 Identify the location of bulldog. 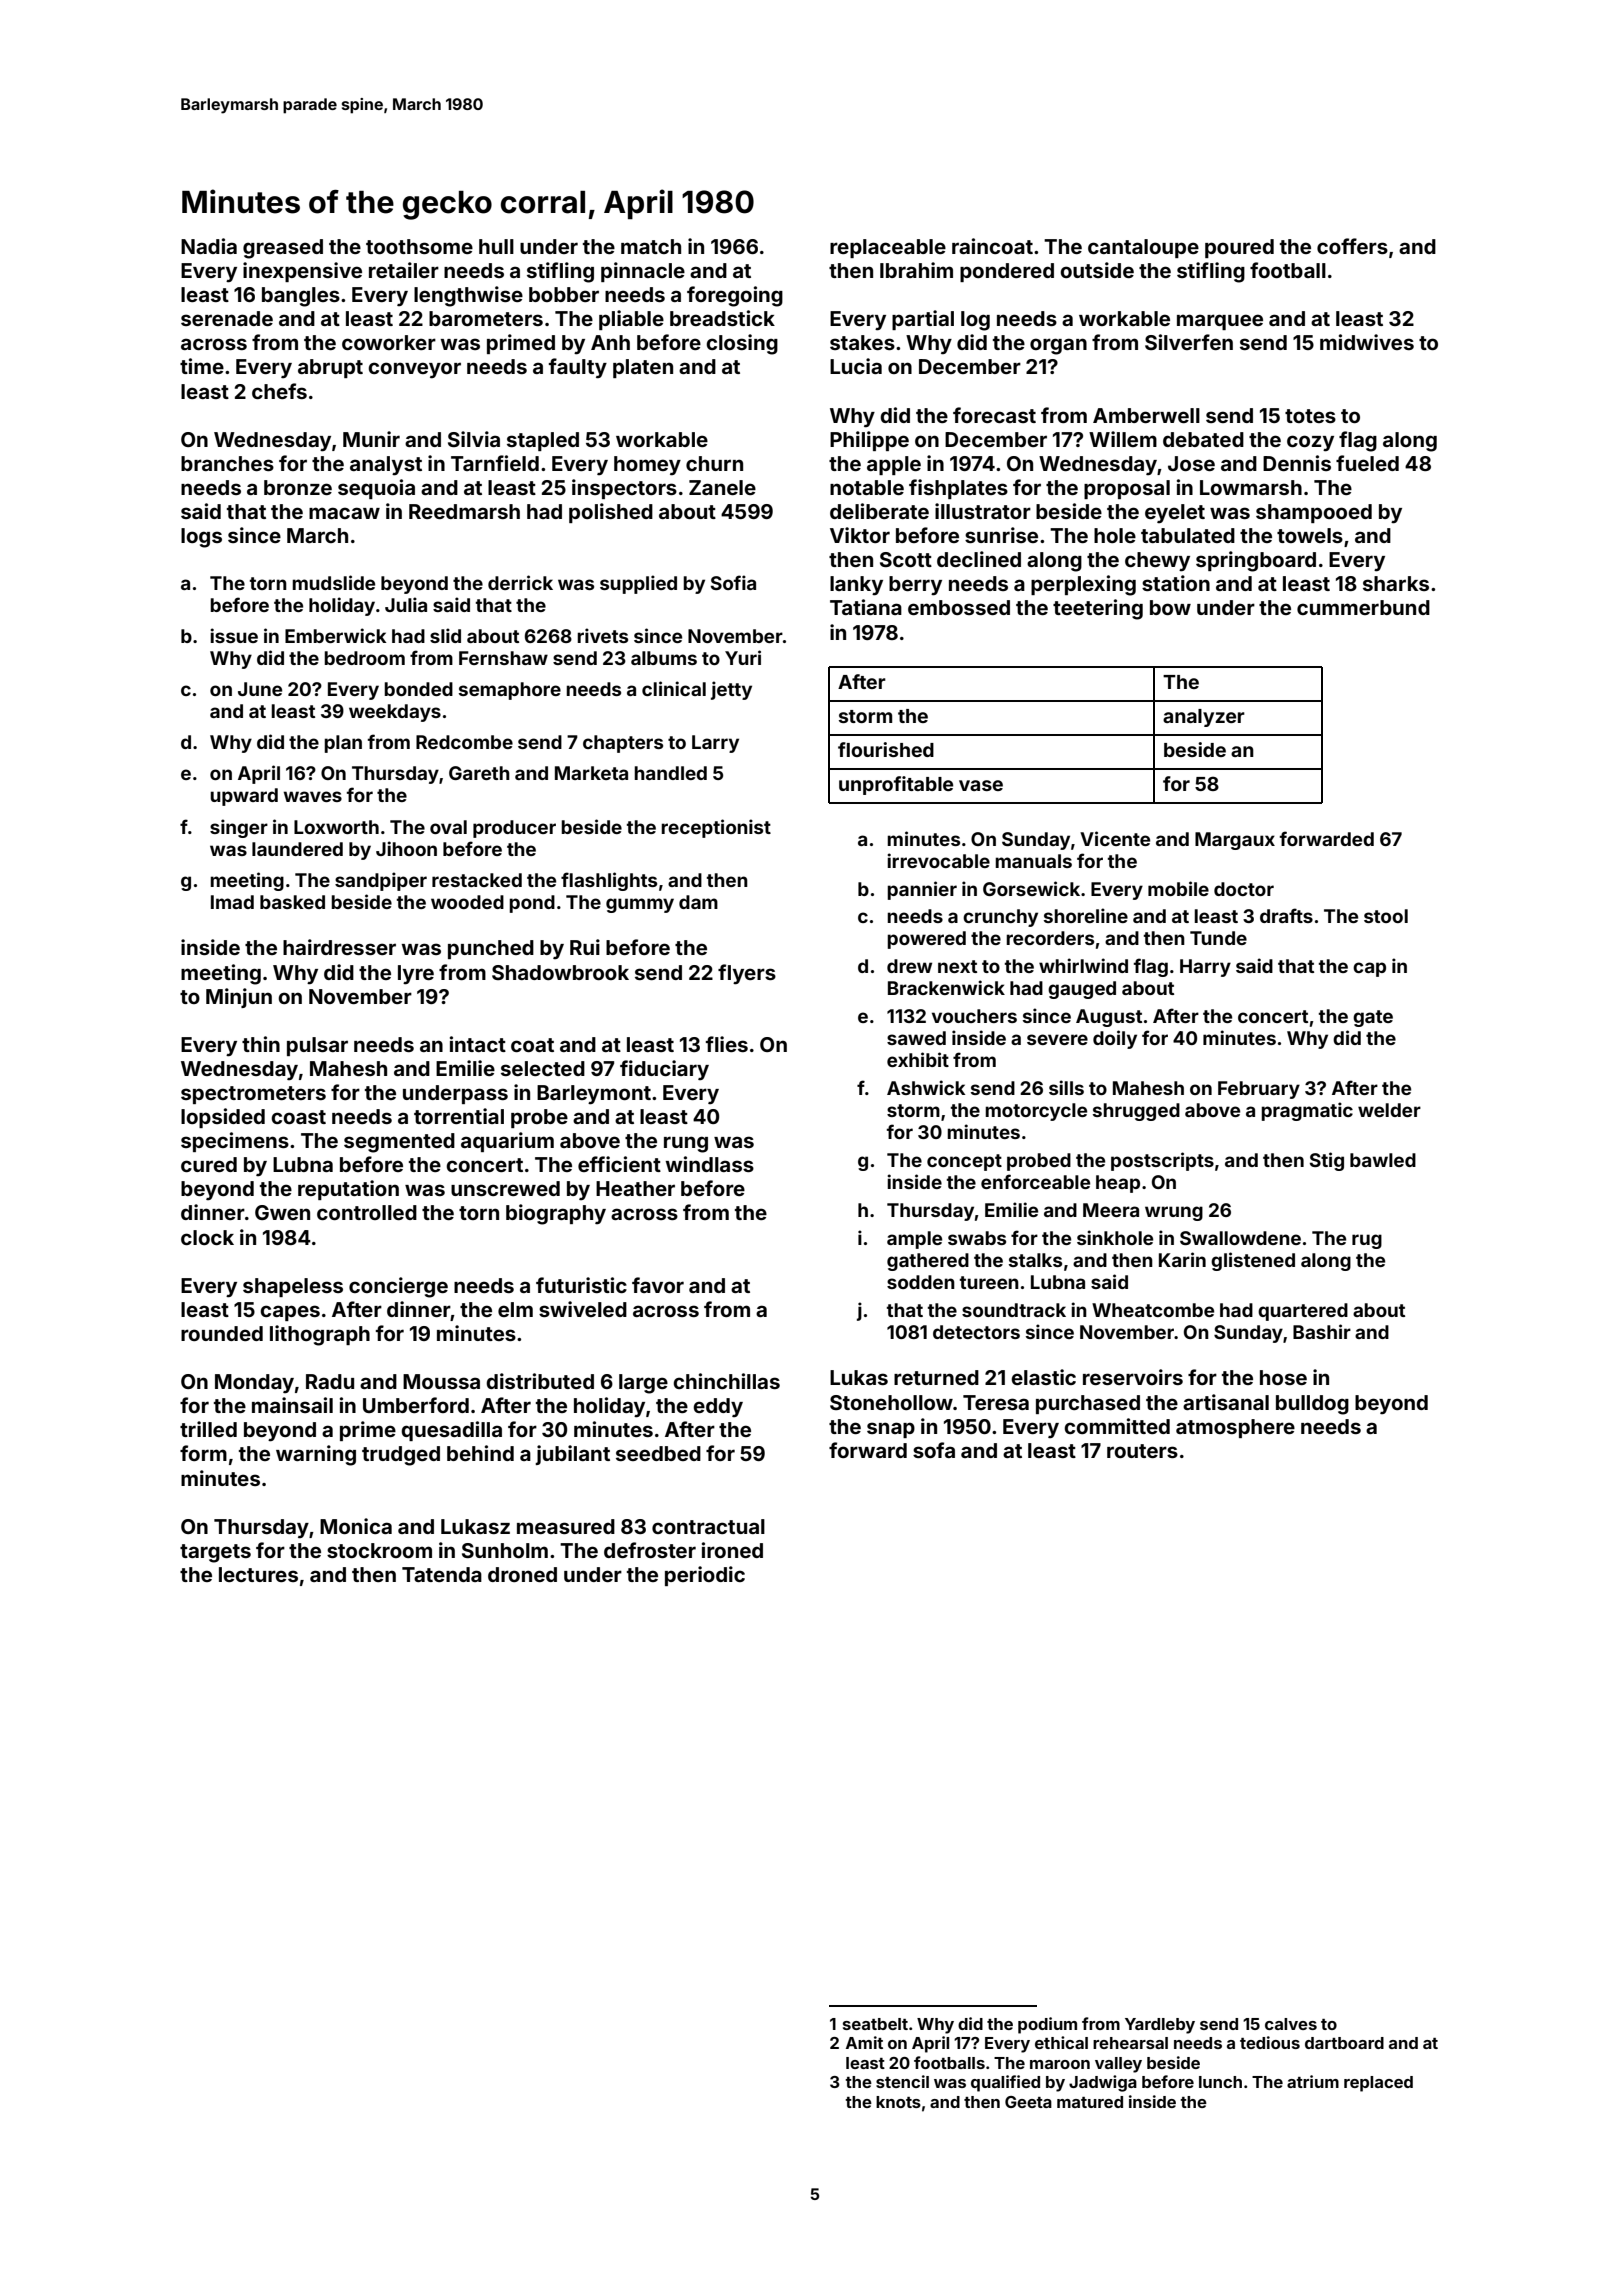
(1312, 1405).
